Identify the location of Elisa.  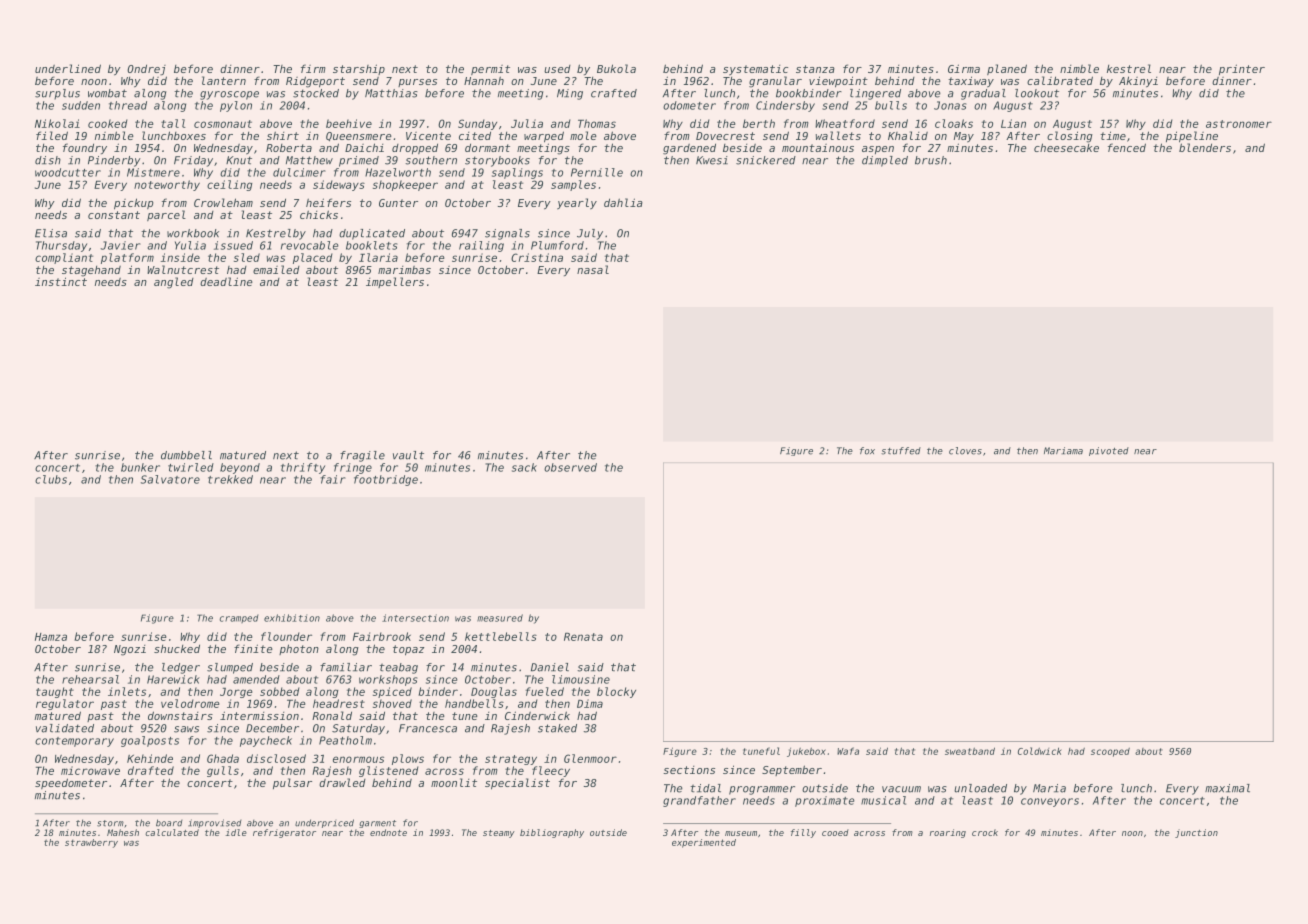
(51, 233).
